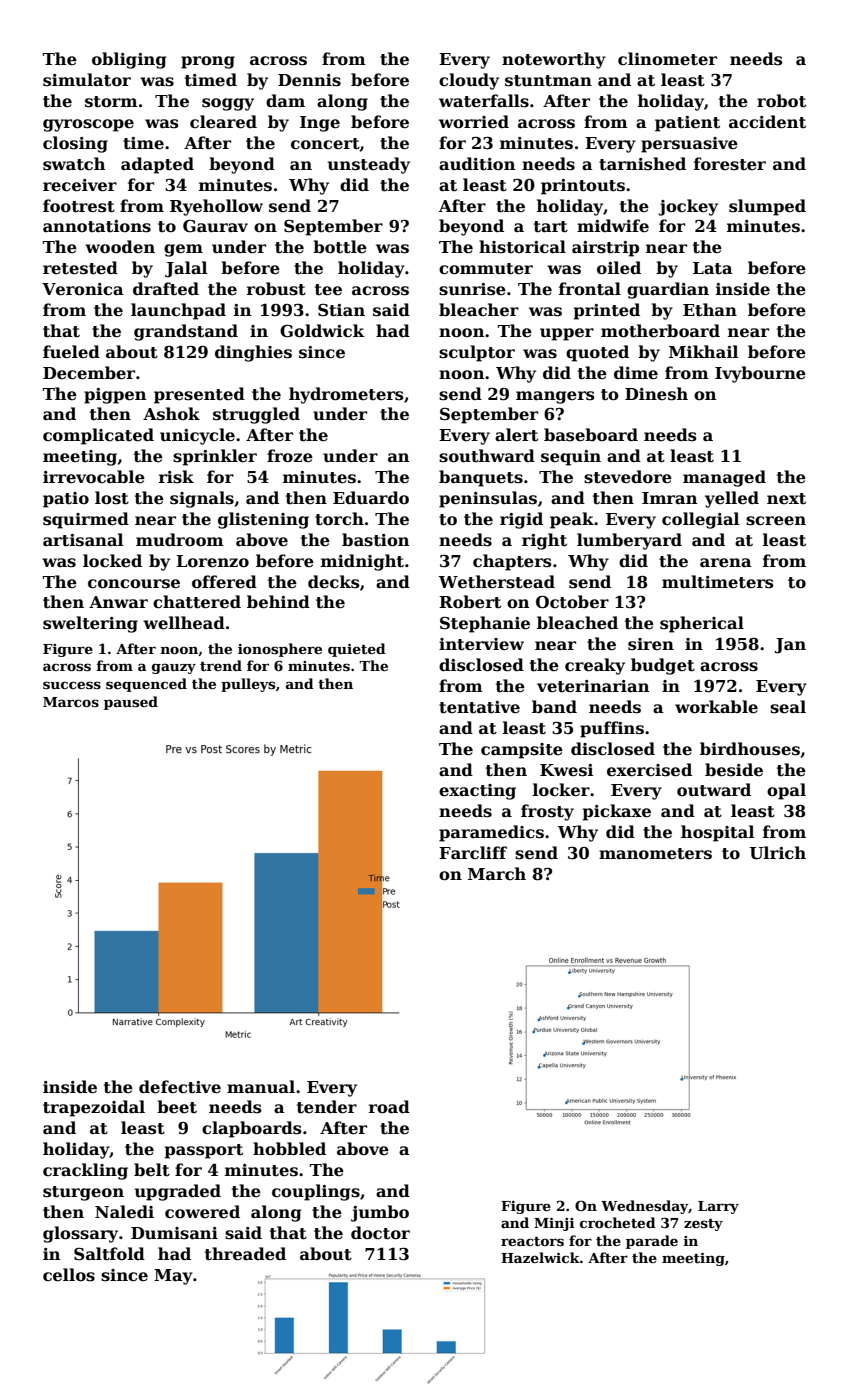  Describe the element at coordinates (176, 477) in the document. I see `risk` at that location.
